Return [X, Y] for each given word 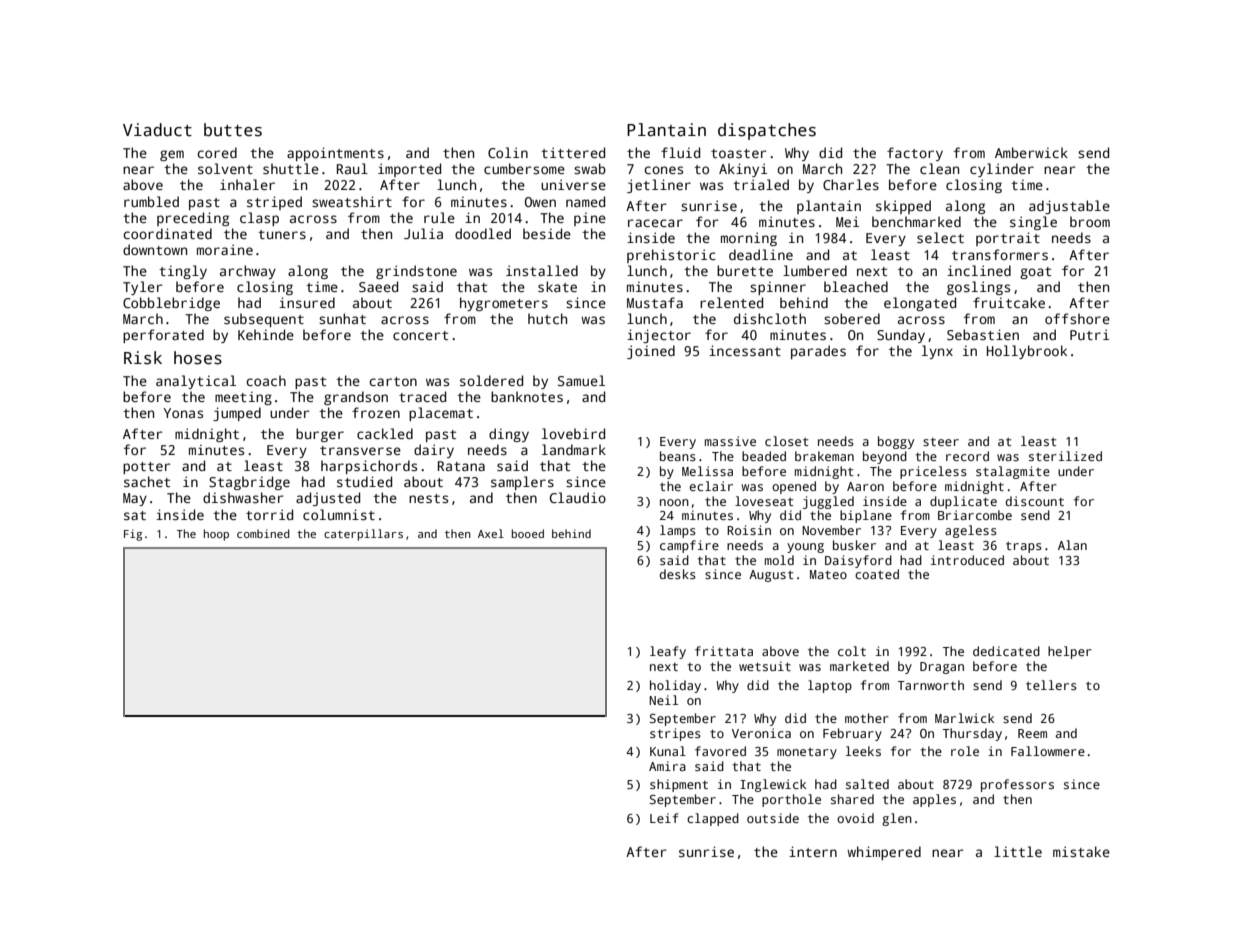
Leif [664, 818]
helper [1070, 652]
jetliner [659, 186]
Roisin [749, 530]
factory [915, 154]
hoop [216, 535]
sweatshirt [352, 201]
